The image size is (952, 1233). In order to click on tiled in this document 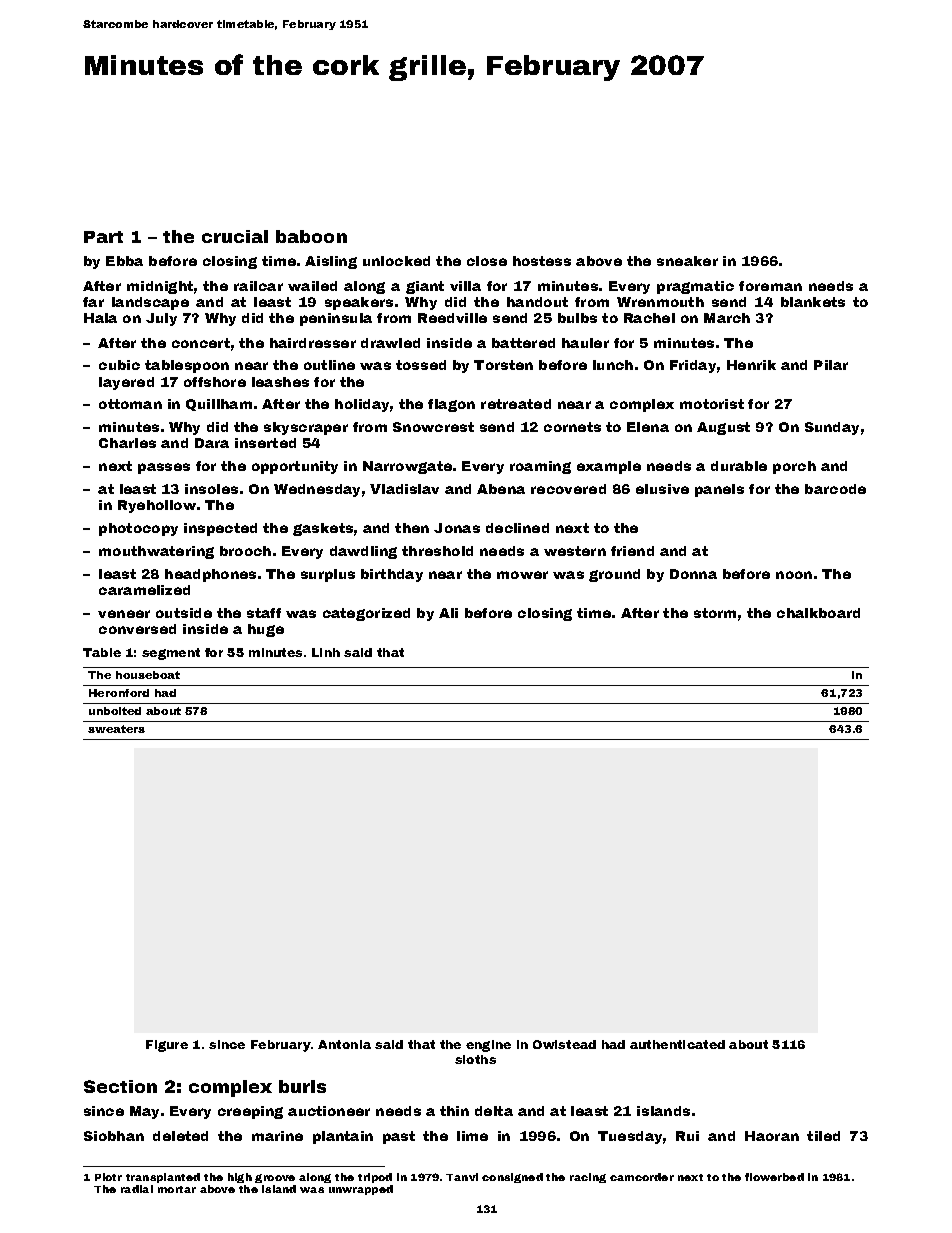, I will do `click(823, 1136)`.
